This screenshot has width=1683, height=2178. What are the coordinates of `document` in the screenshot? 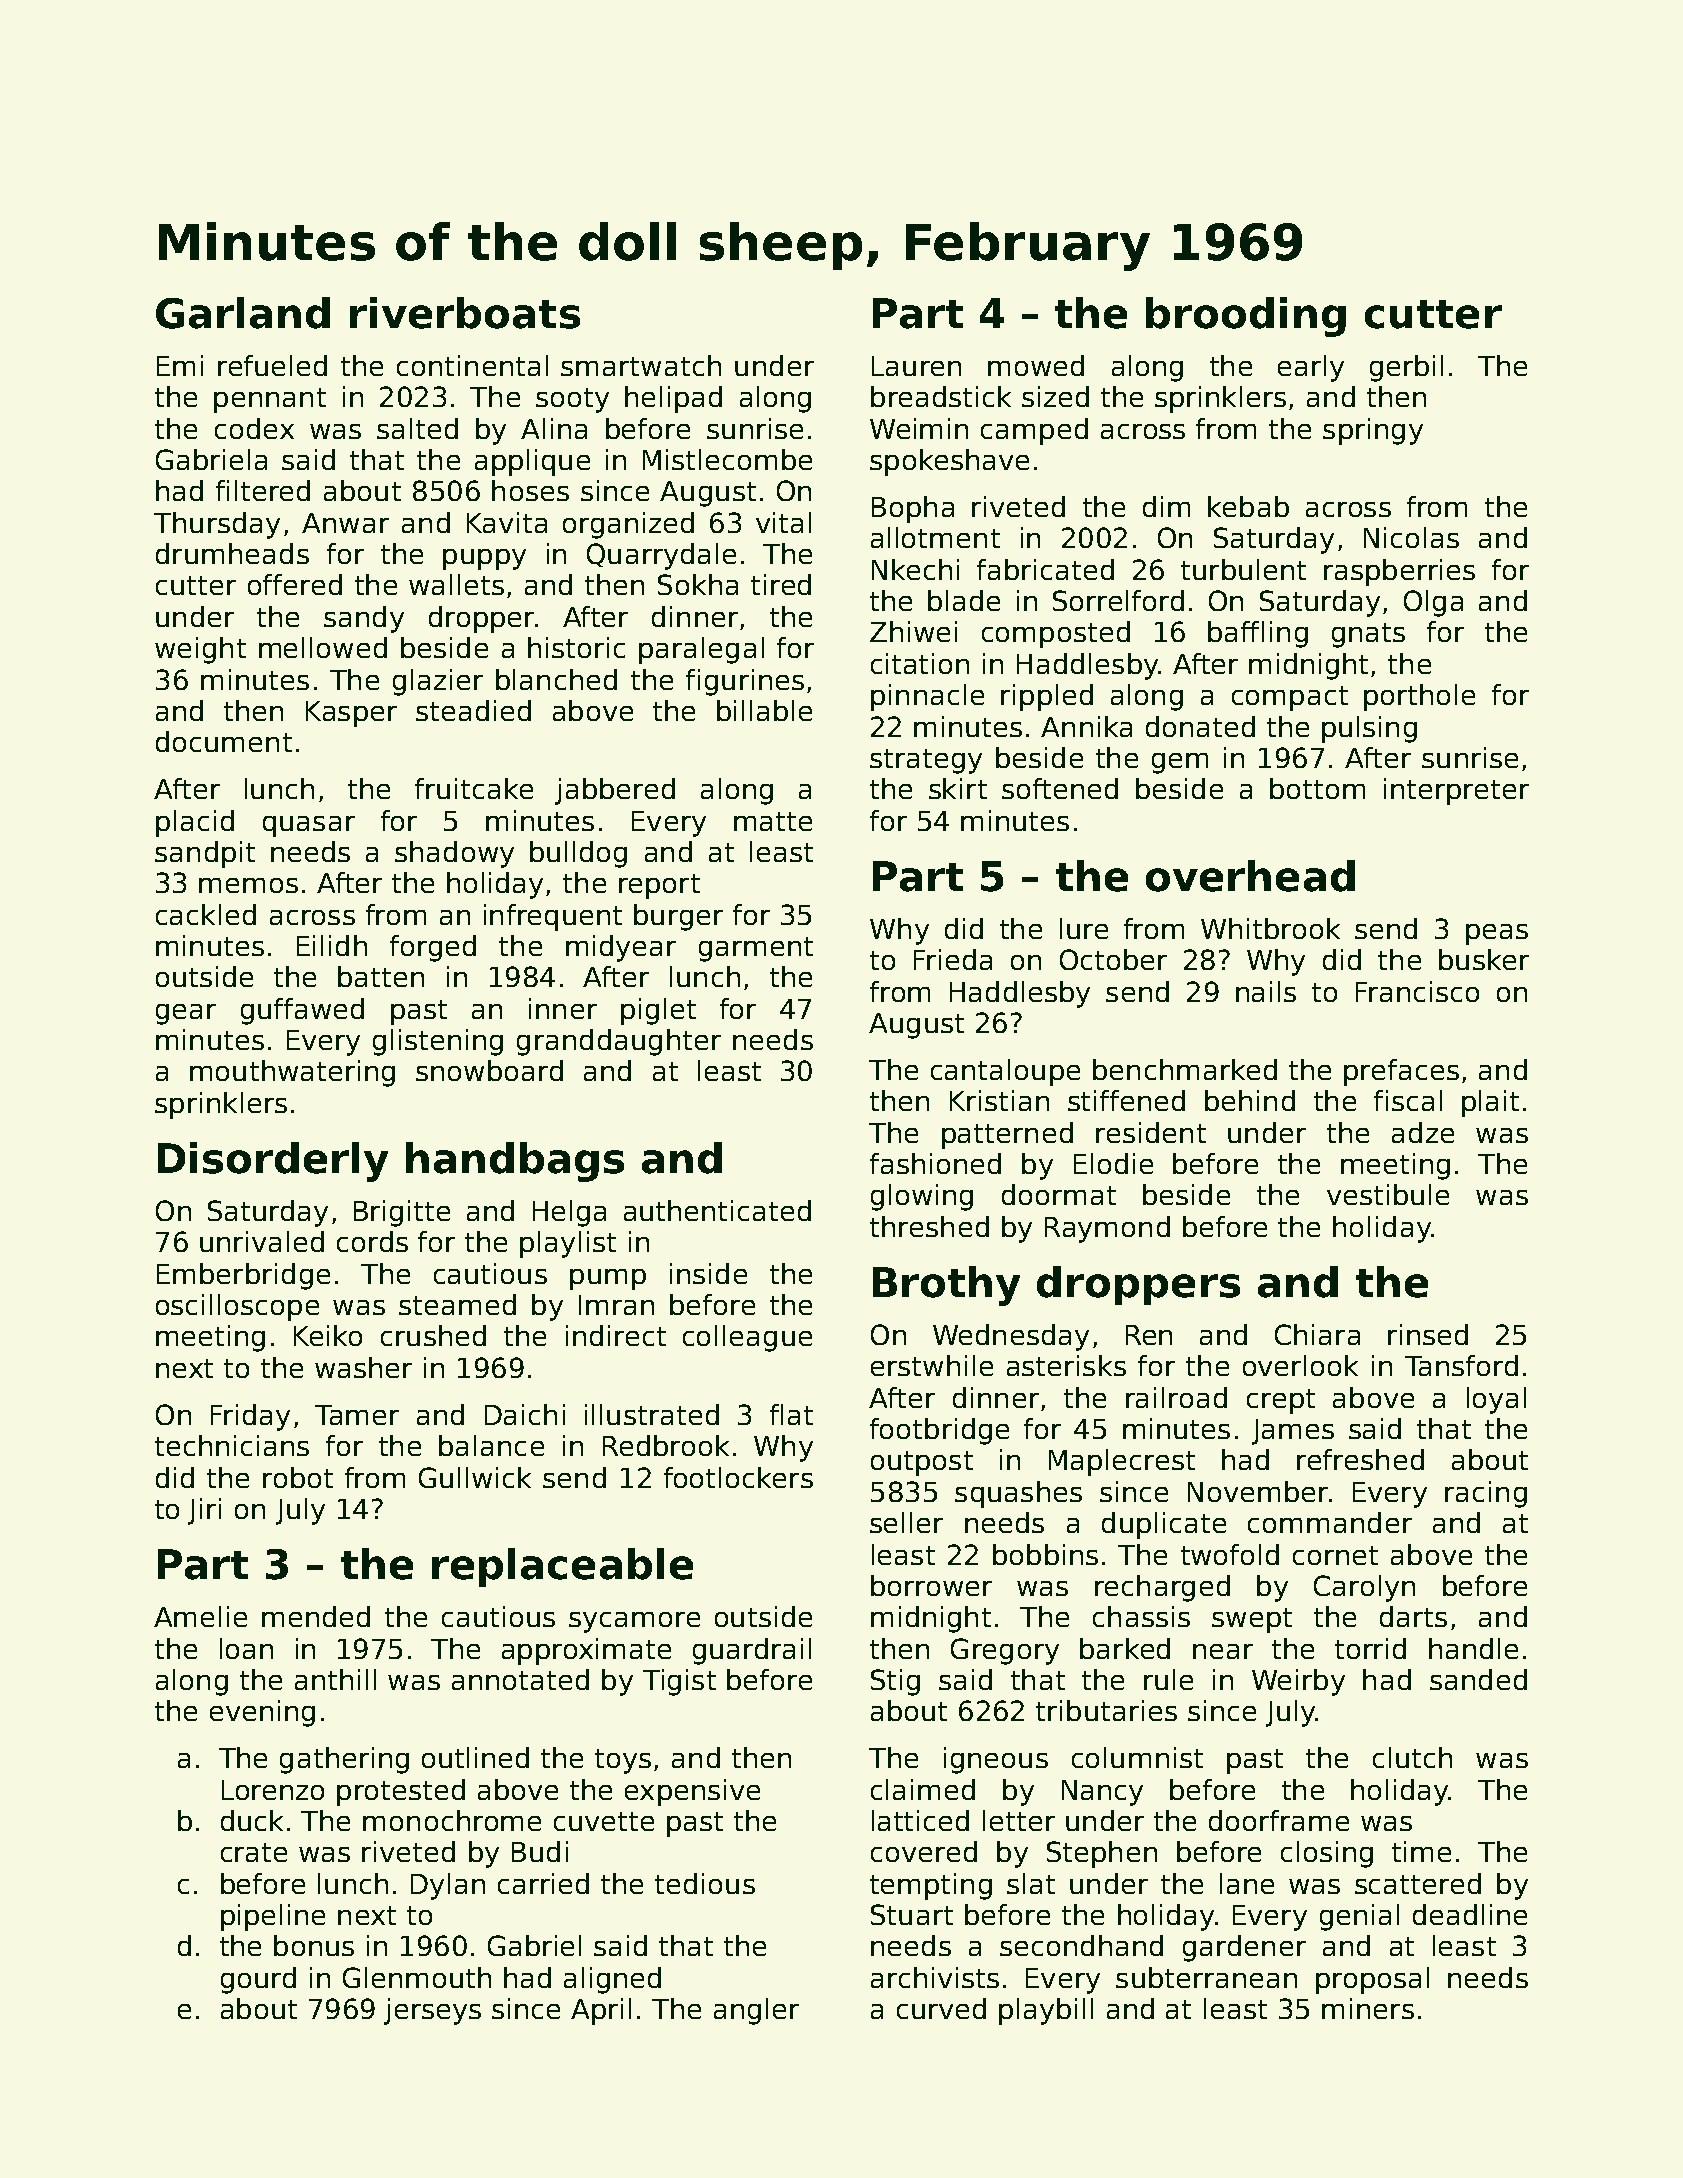 It's located at (224, 741).
